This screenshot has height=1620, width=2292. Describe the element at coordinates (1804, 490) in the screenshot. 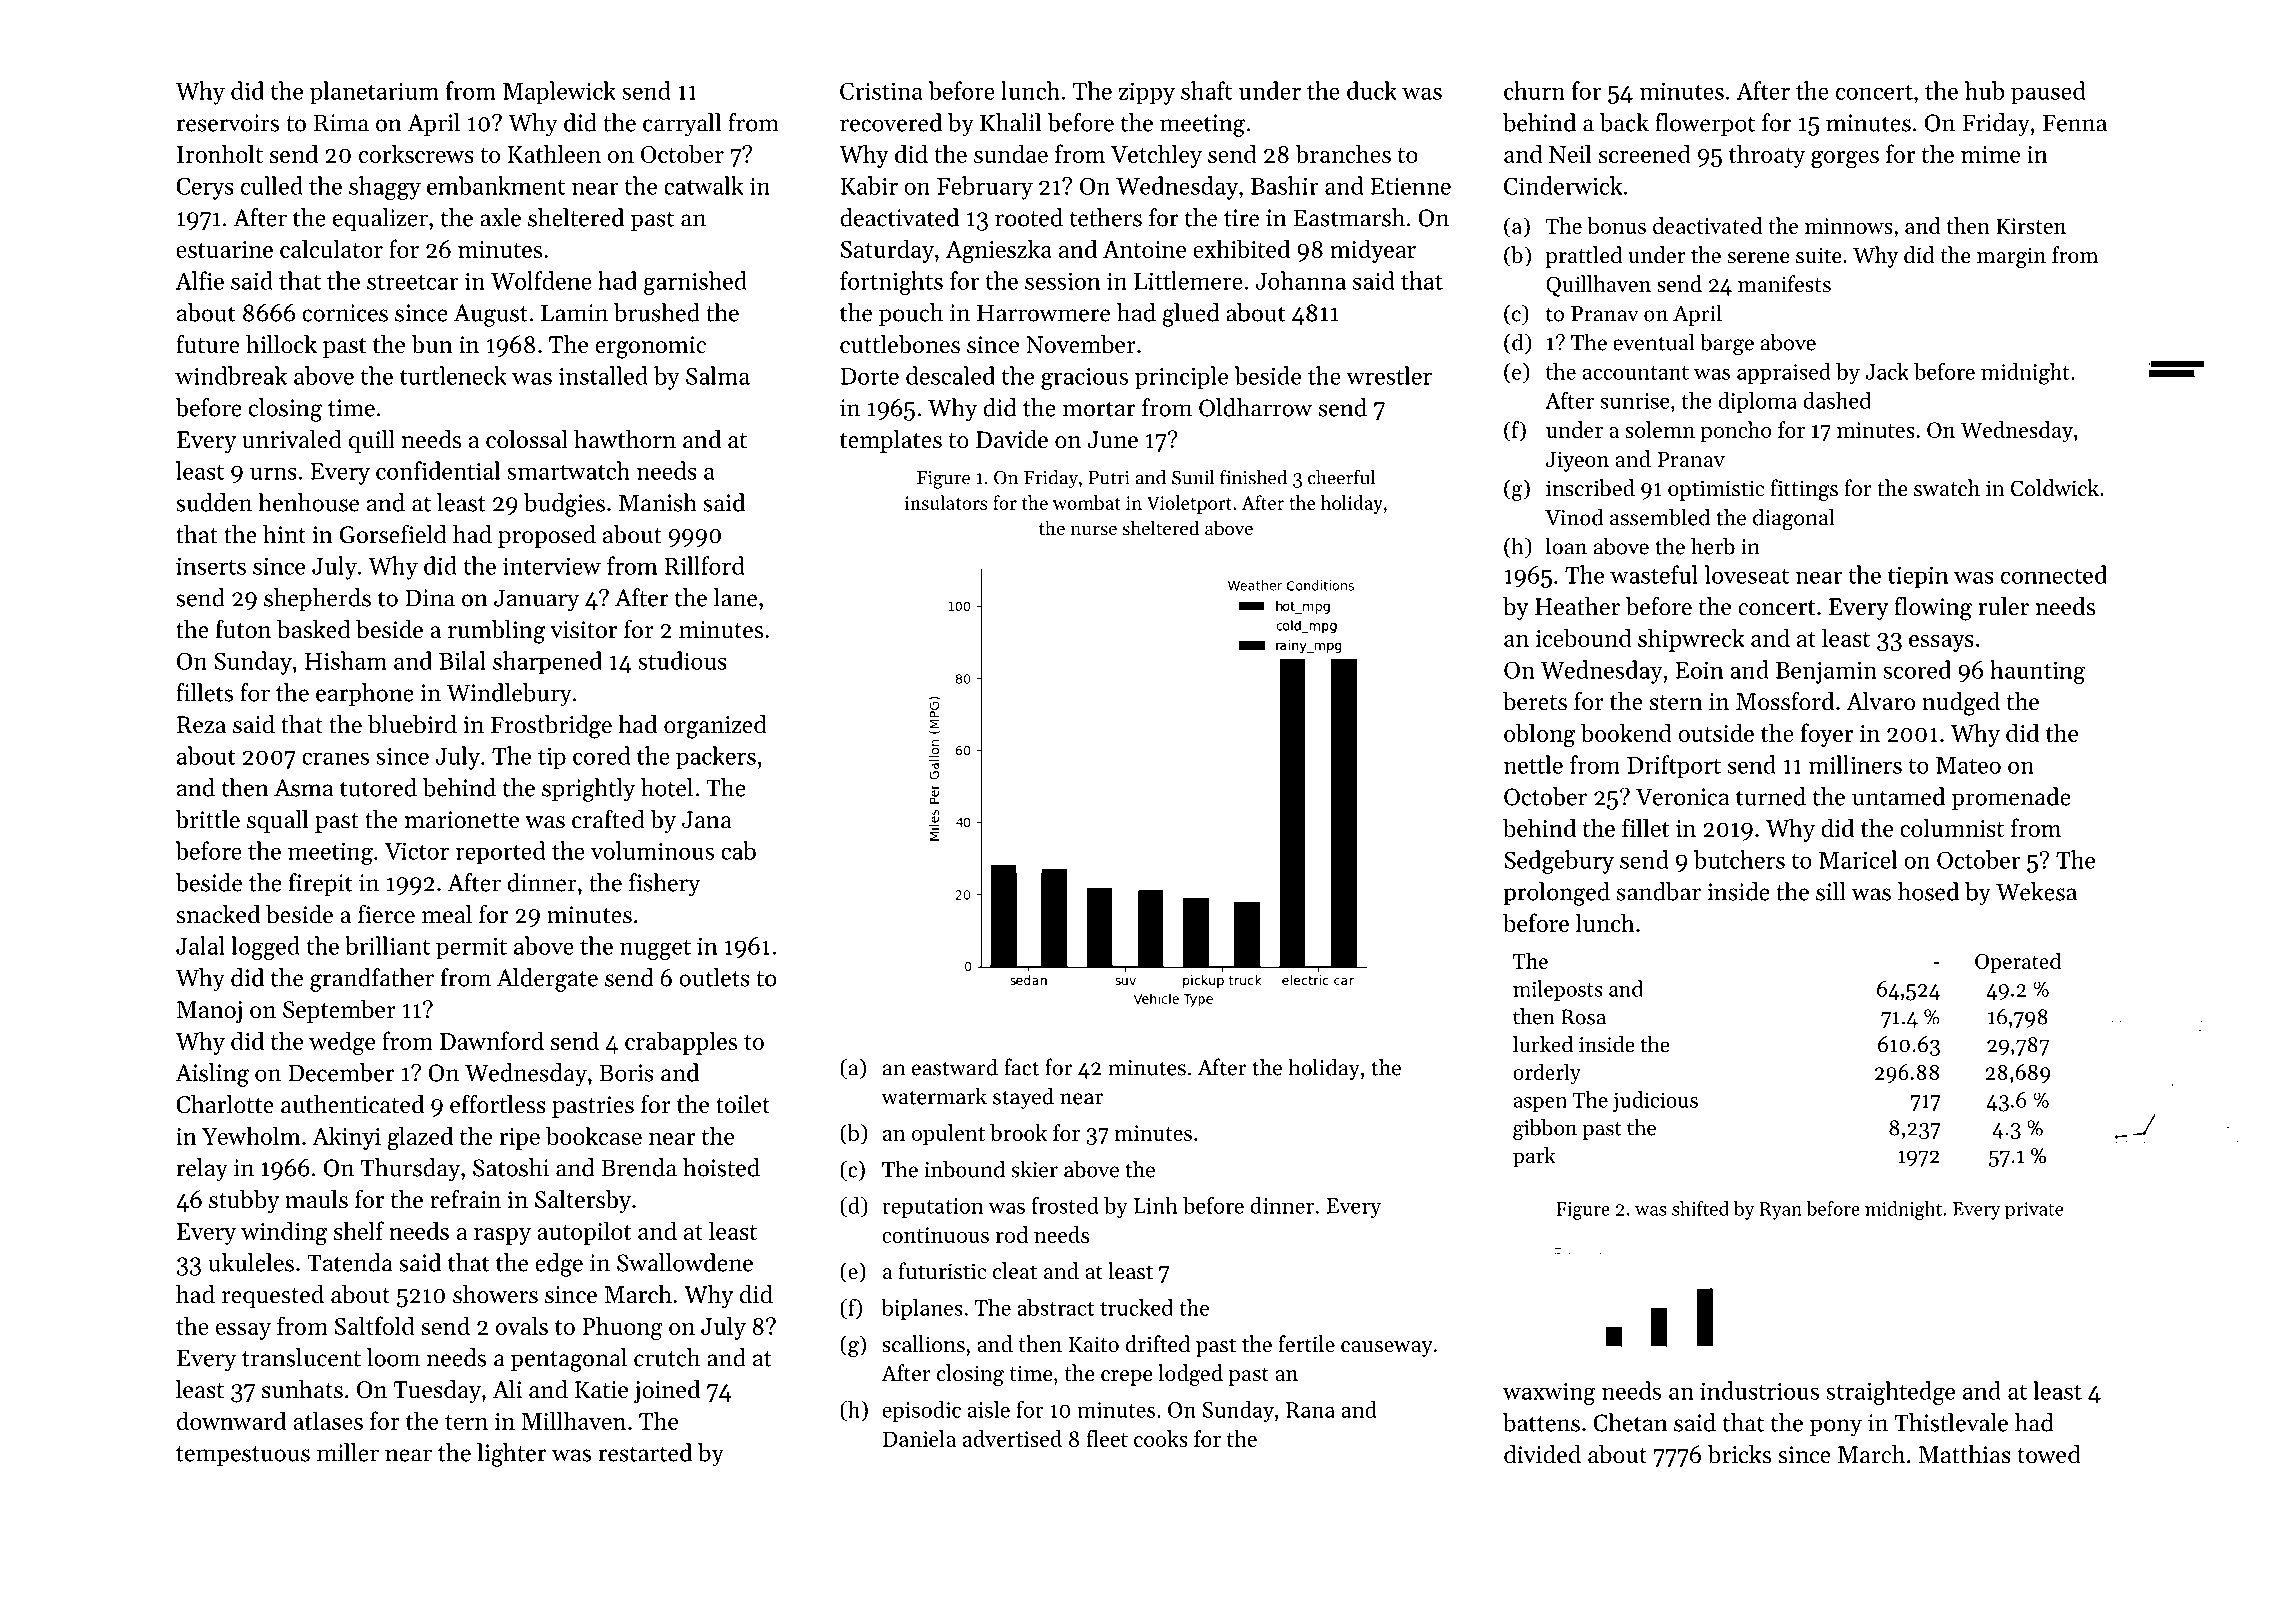

I see `fittings` at that location.
